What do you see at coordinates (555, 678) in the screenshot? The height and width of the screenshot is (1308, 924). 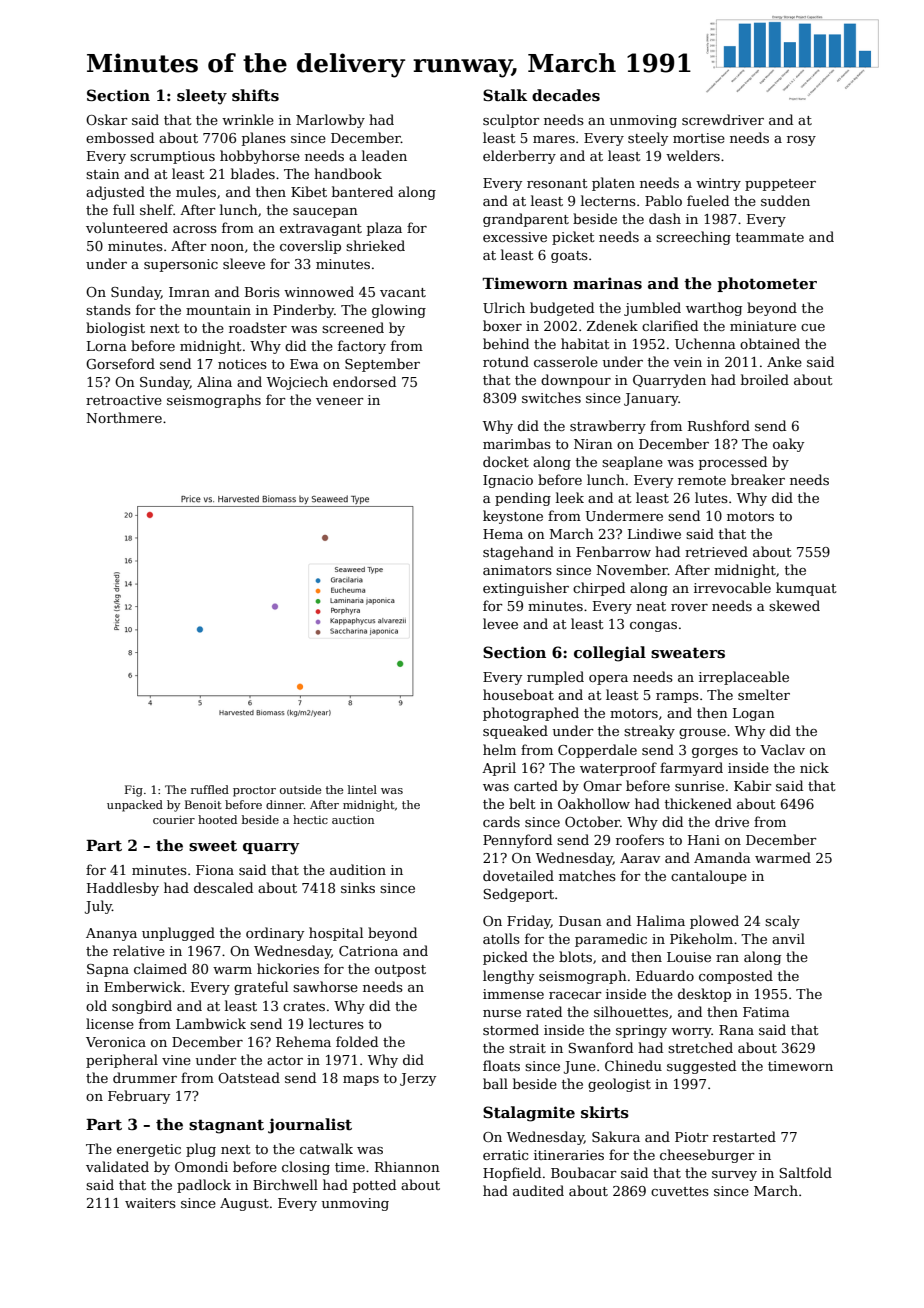 I see `rumpled` at bounding box center [555, 678].
